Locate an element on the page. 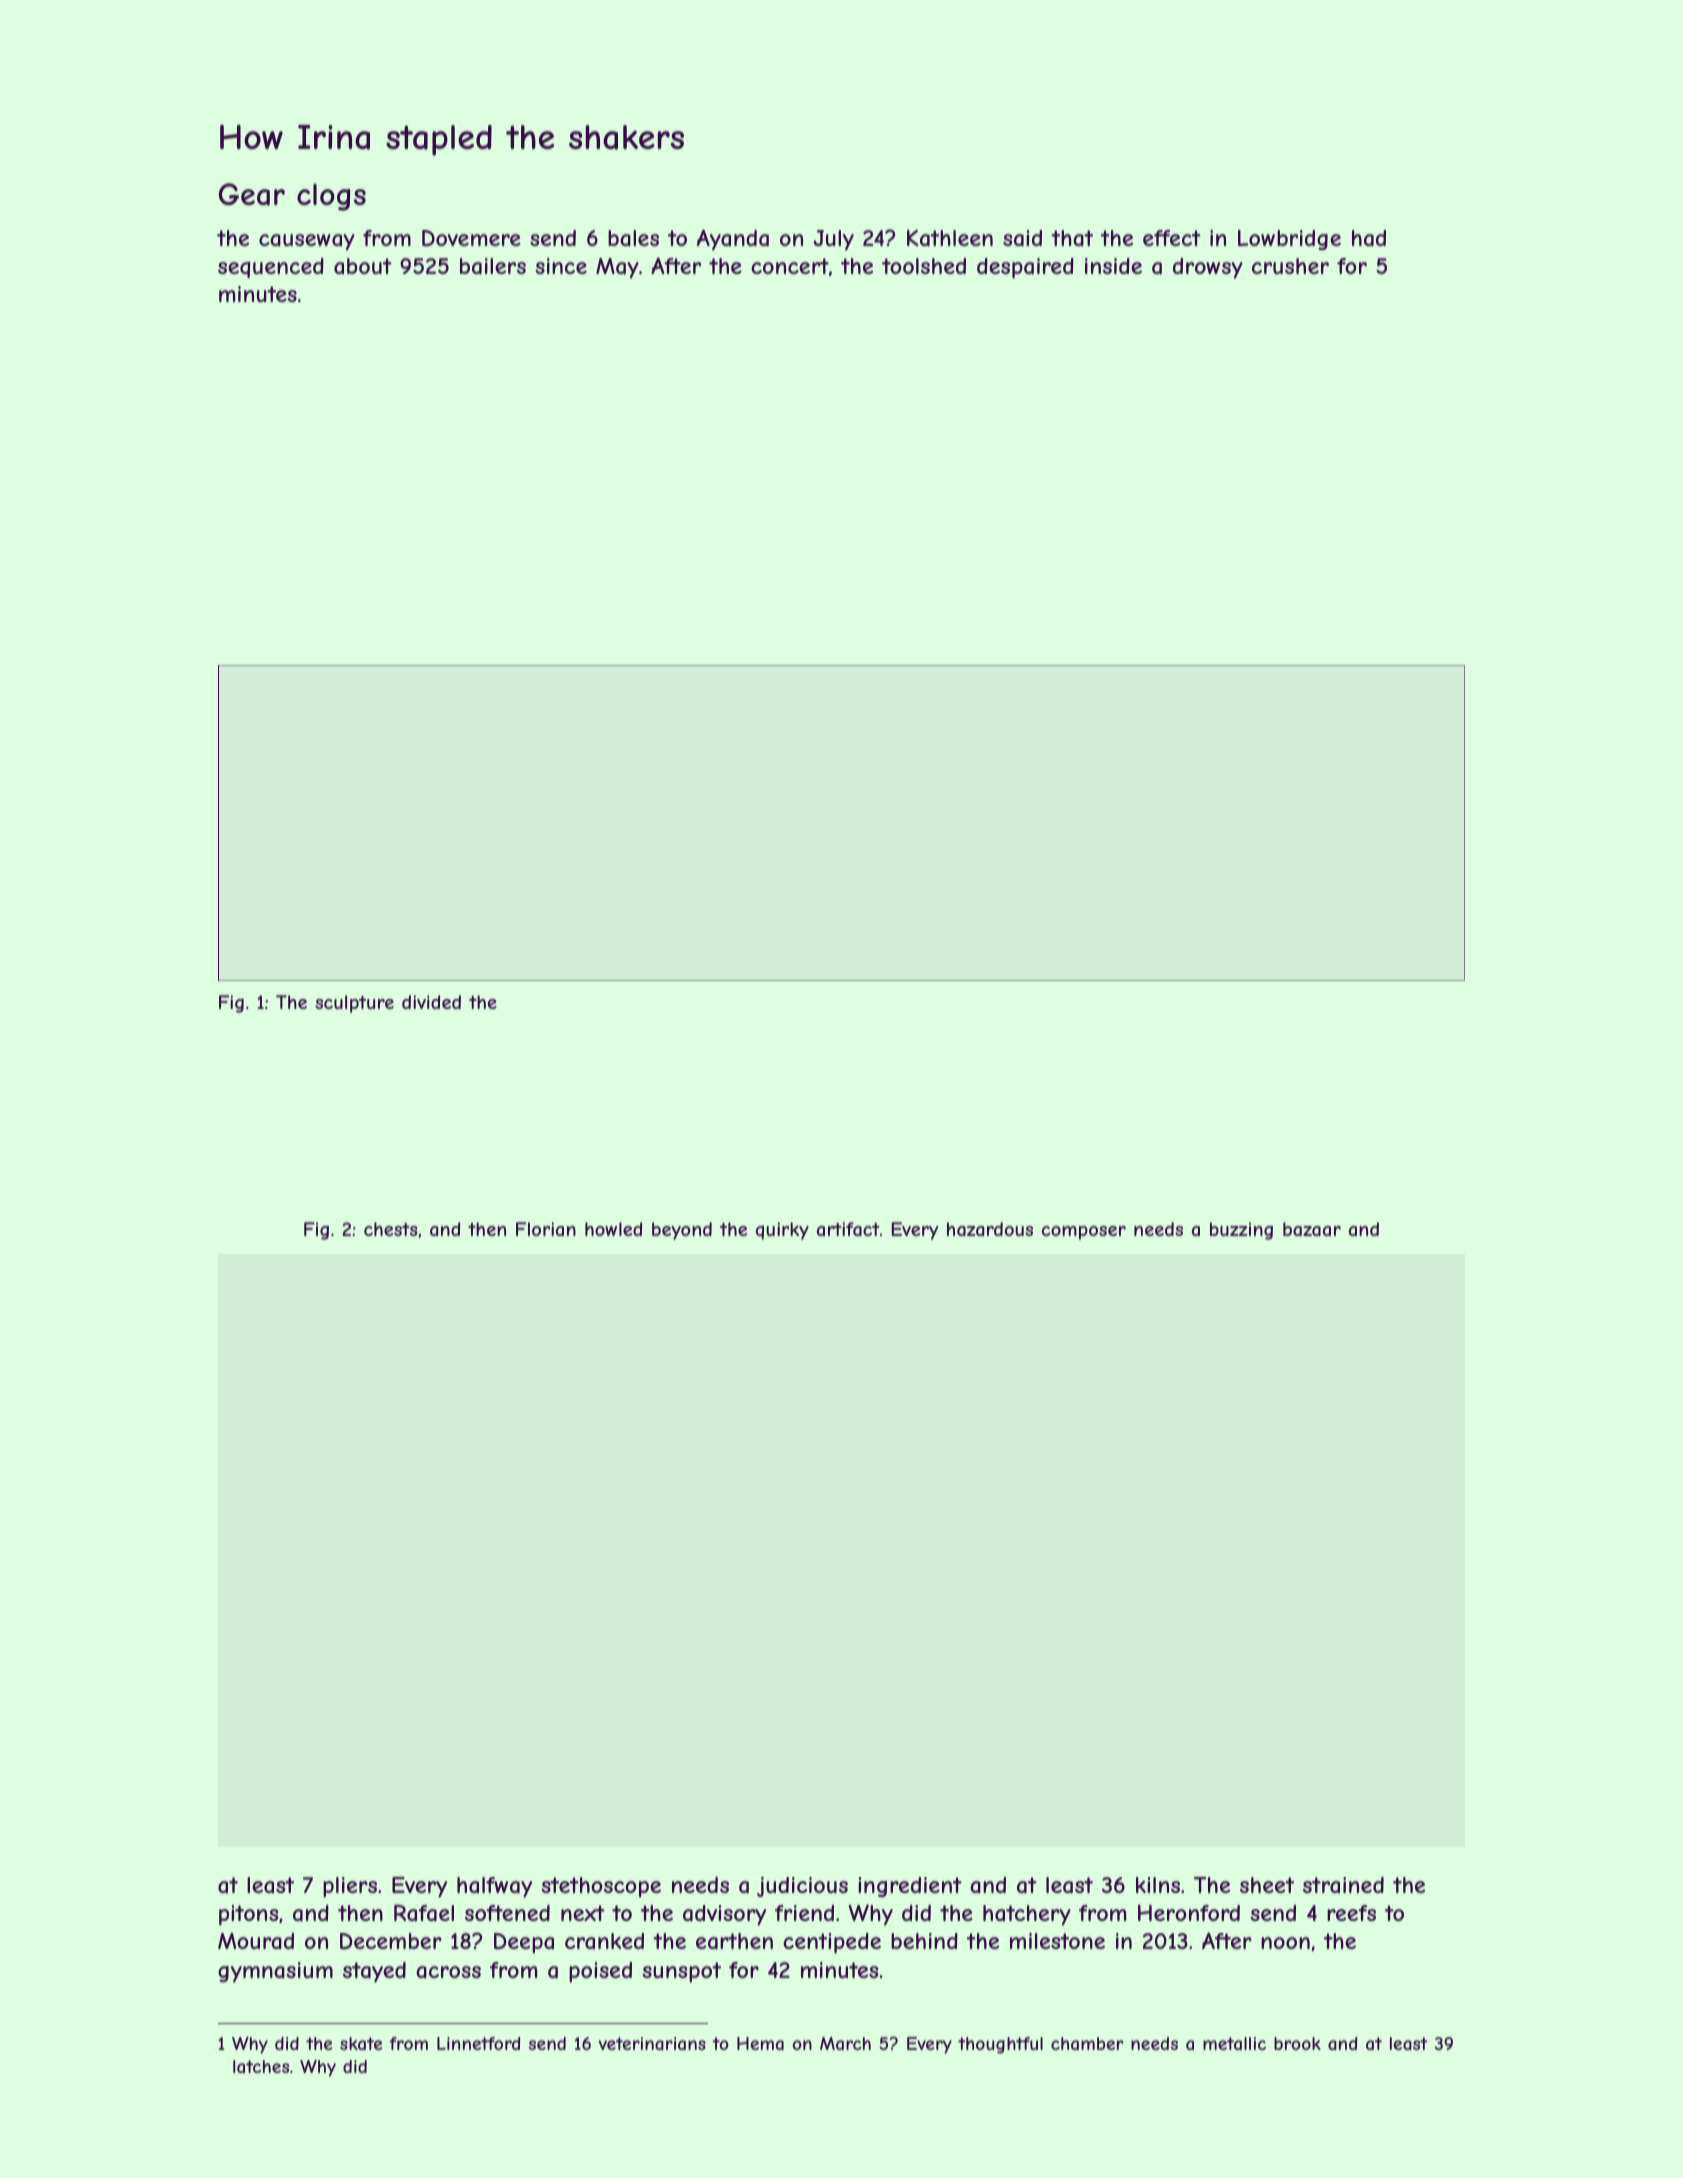 The width and height of the page is (1683, 2178). had is located at coordinates (1369, 238).
